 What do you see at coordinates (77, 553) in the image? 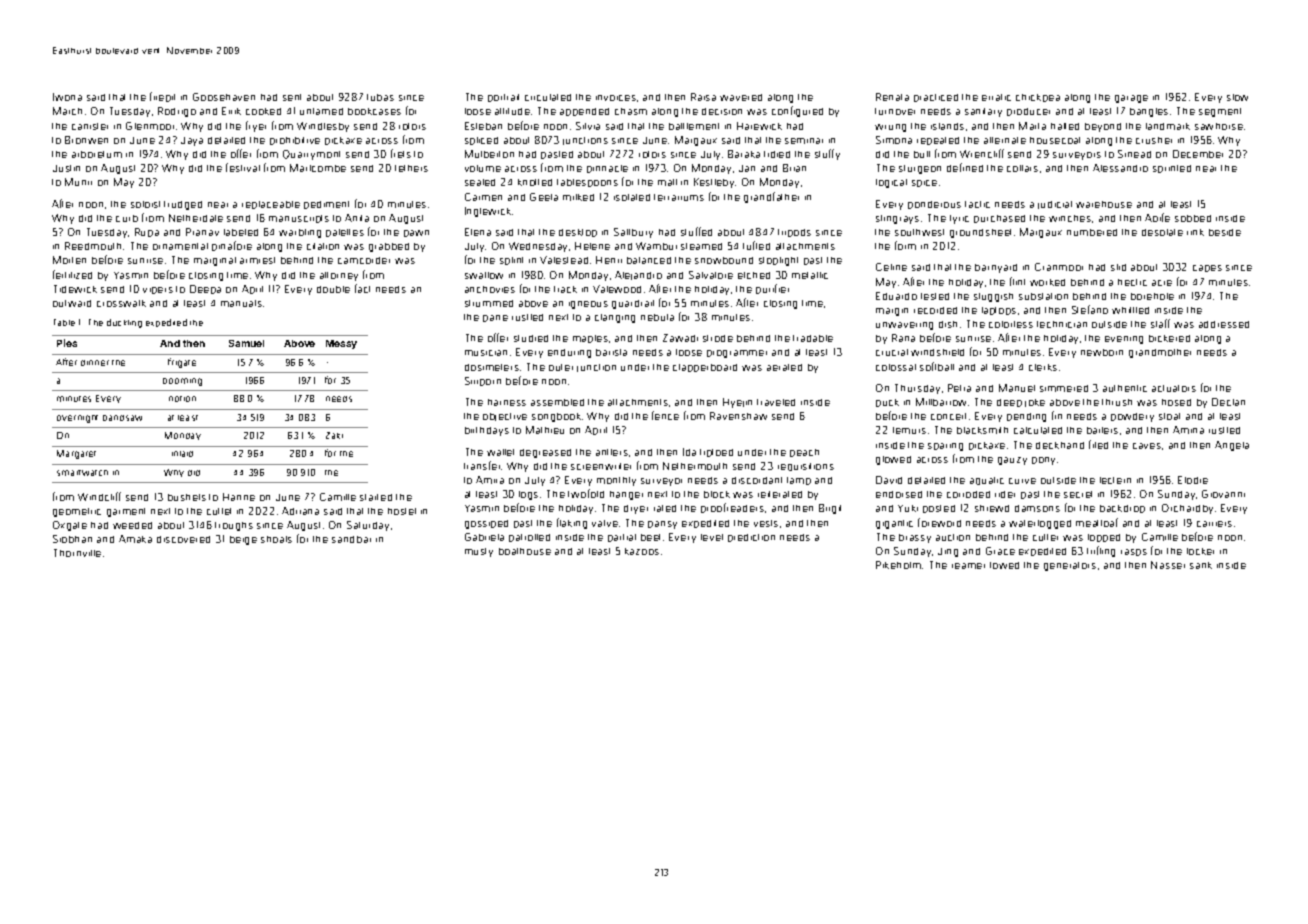
I see `Thornville` at bounding box center [77, 553].
